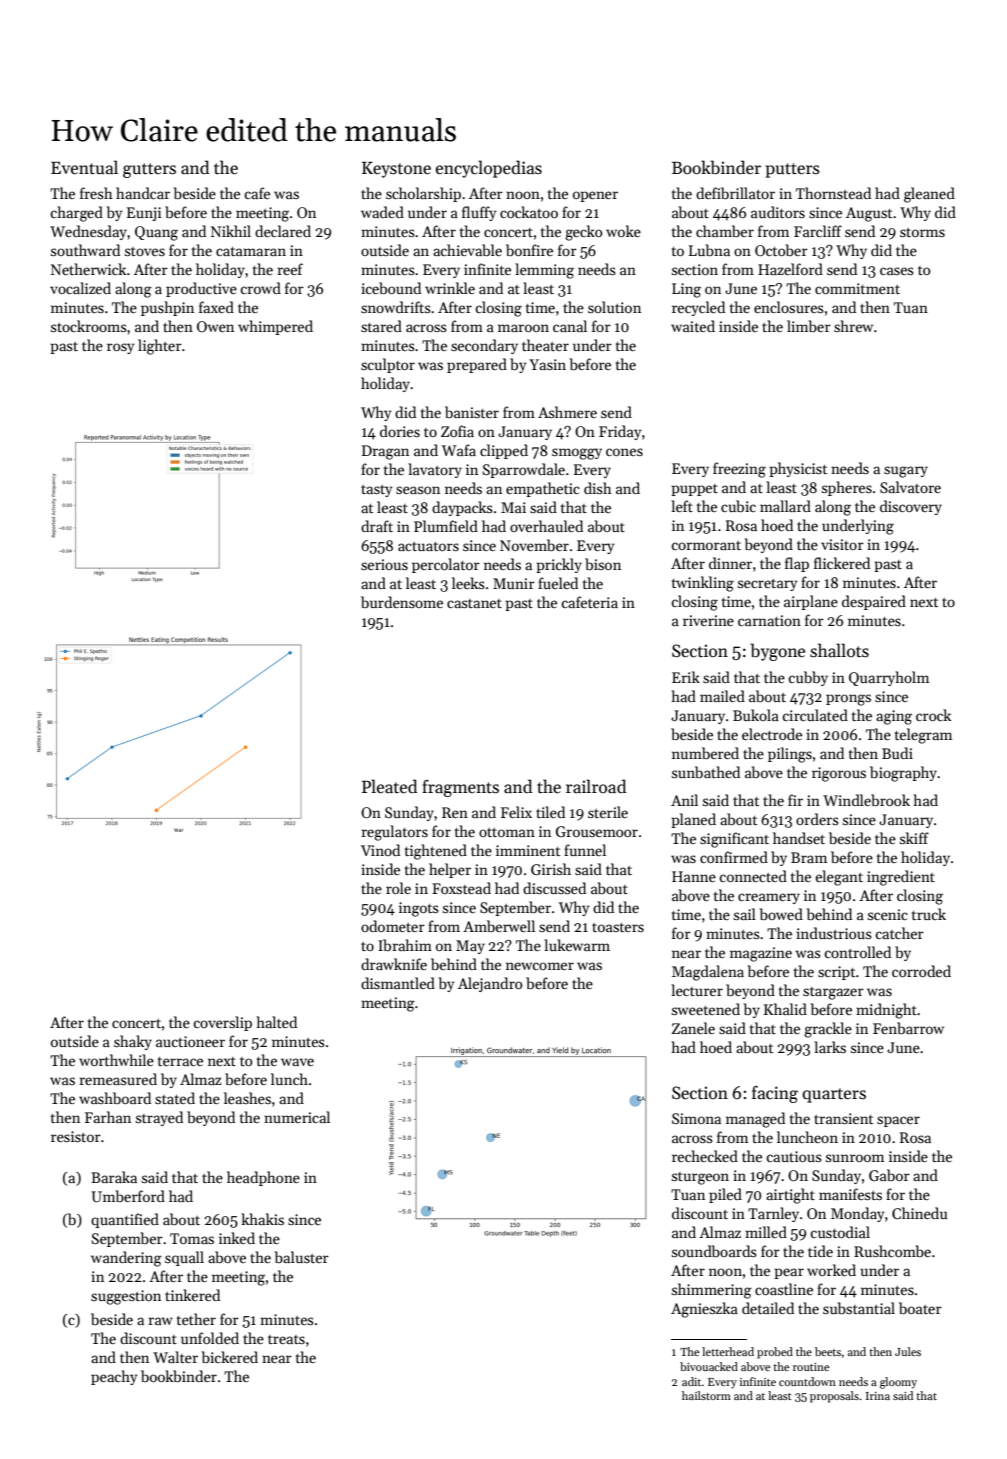 The image size is (1007, 1459). Describe the element at coordinates (462, 508) in the page. I see `daypacks` at that location.
